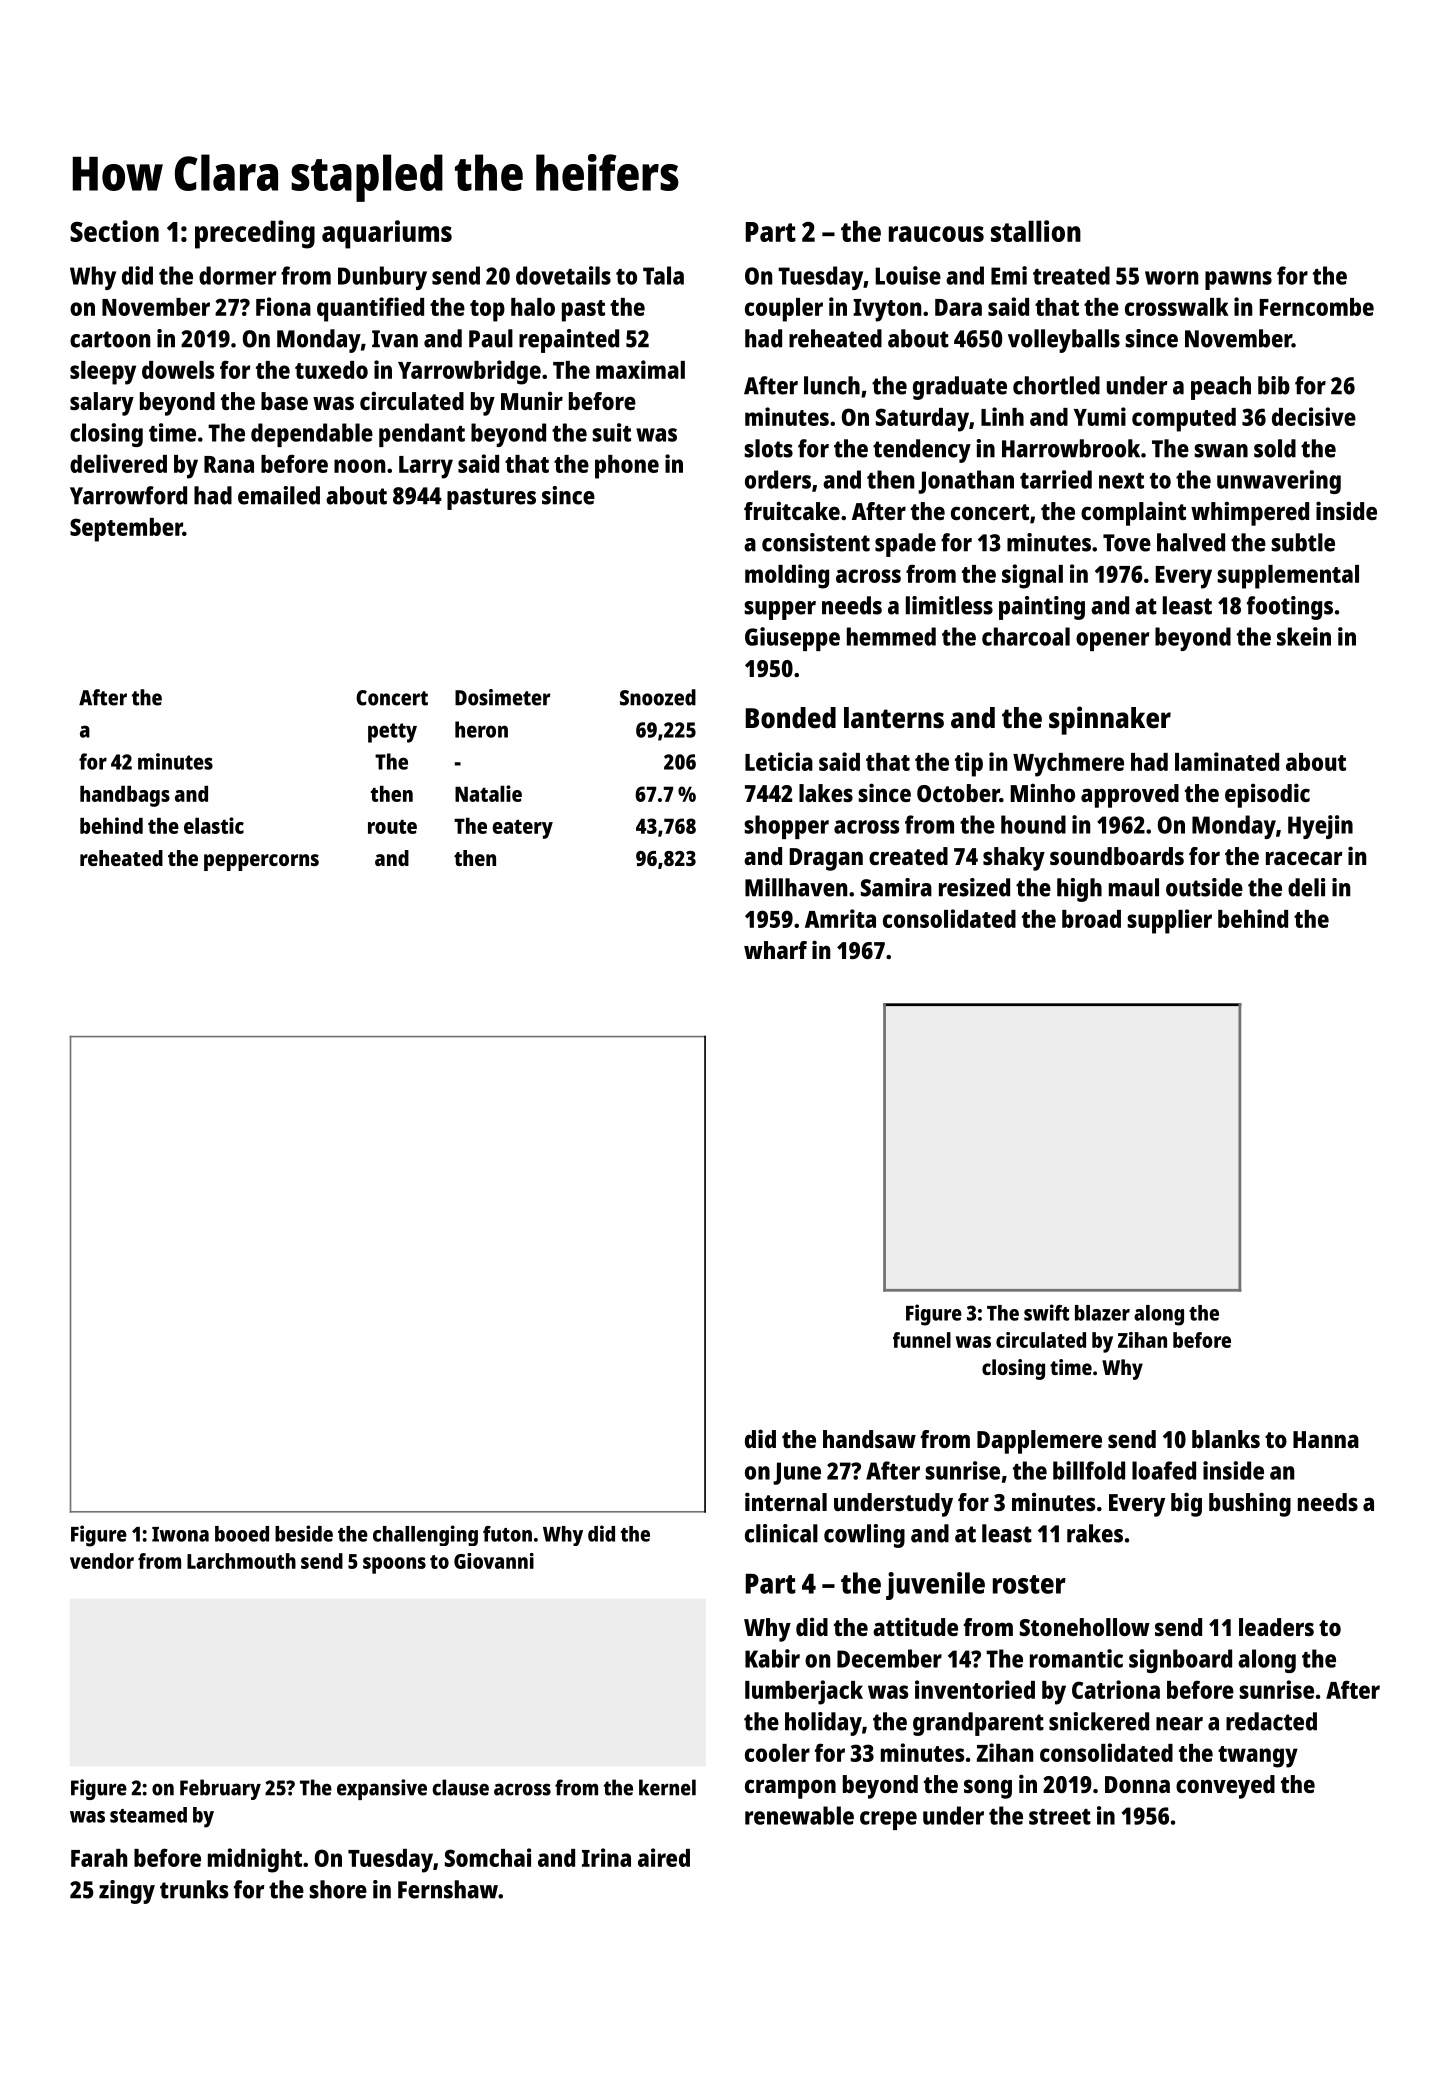 The image size is (1450, 2100). Describe the element at coordinates (194, 1889) in the image. I see `trunks` at that location.
